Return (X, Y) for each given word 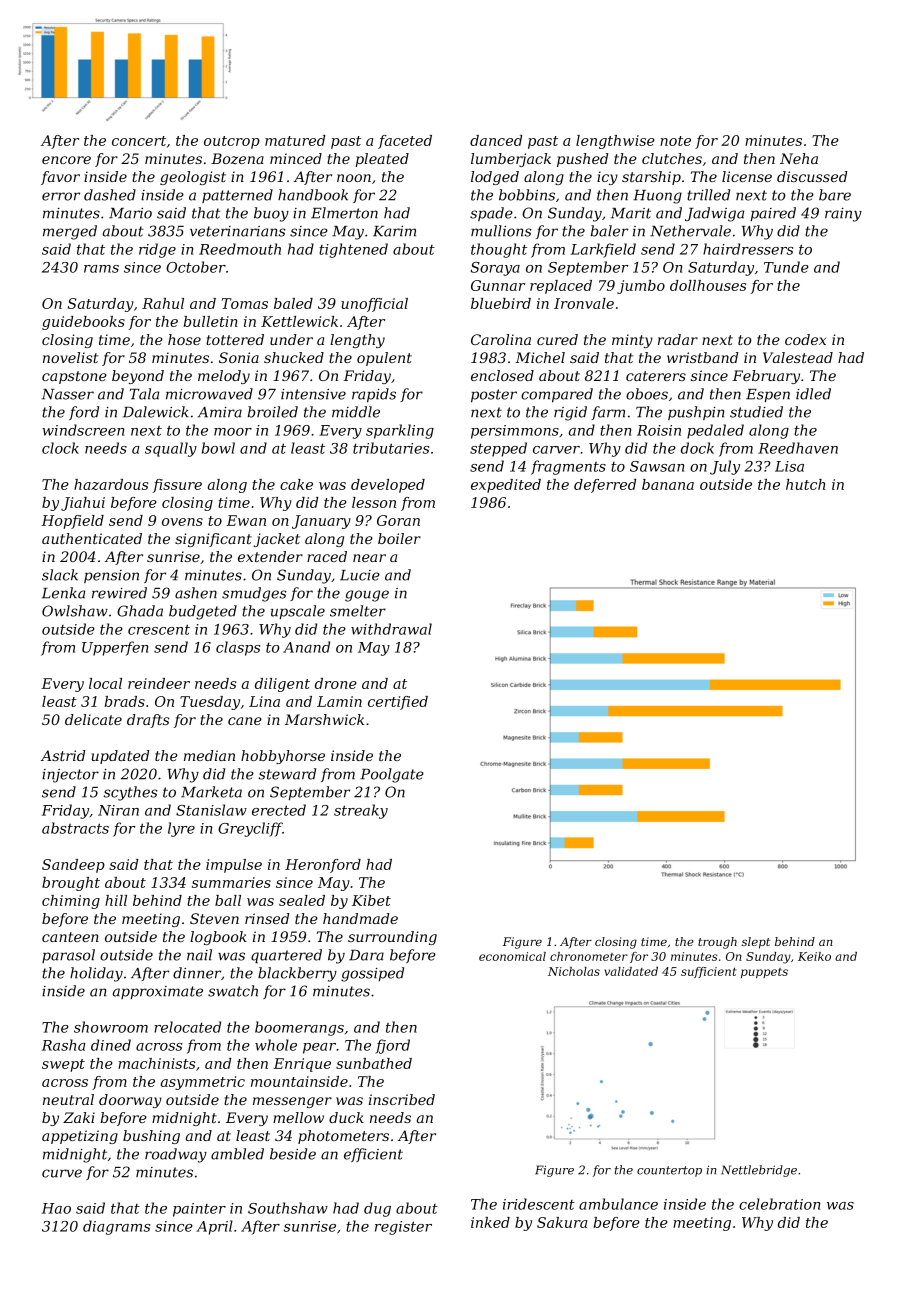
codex (805, 339)
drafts (148, 721)
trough (717, 943)
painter (199, 1210)
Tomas (245, 303)
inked (490, 1222)
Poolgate (392, 775)
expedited (506, 486)
